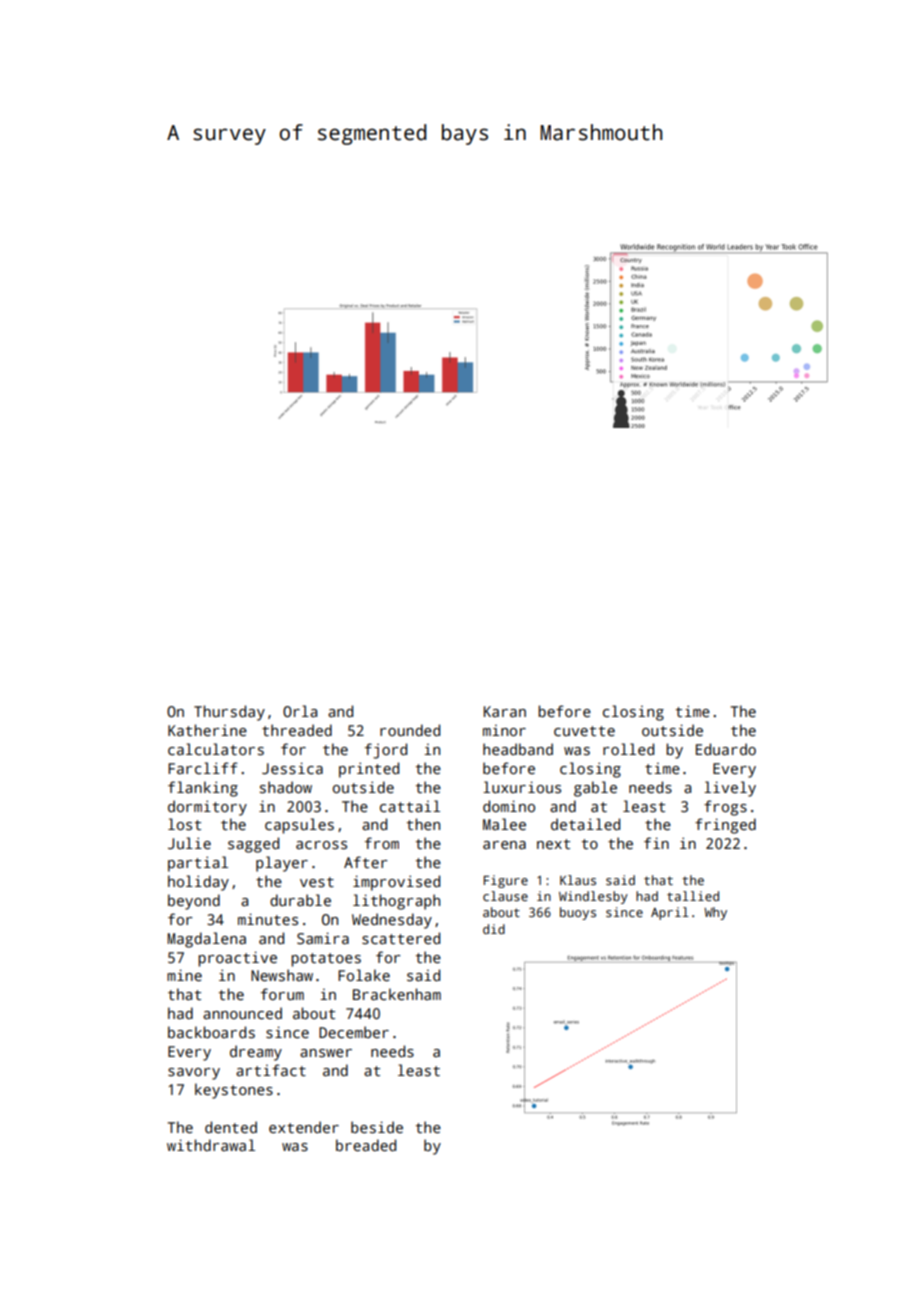 Image resolution: width=924 pixels, height=1311 pixels. Describe the element at coordinates (726, 749) in the image. I see `Eduardo` at that location.
